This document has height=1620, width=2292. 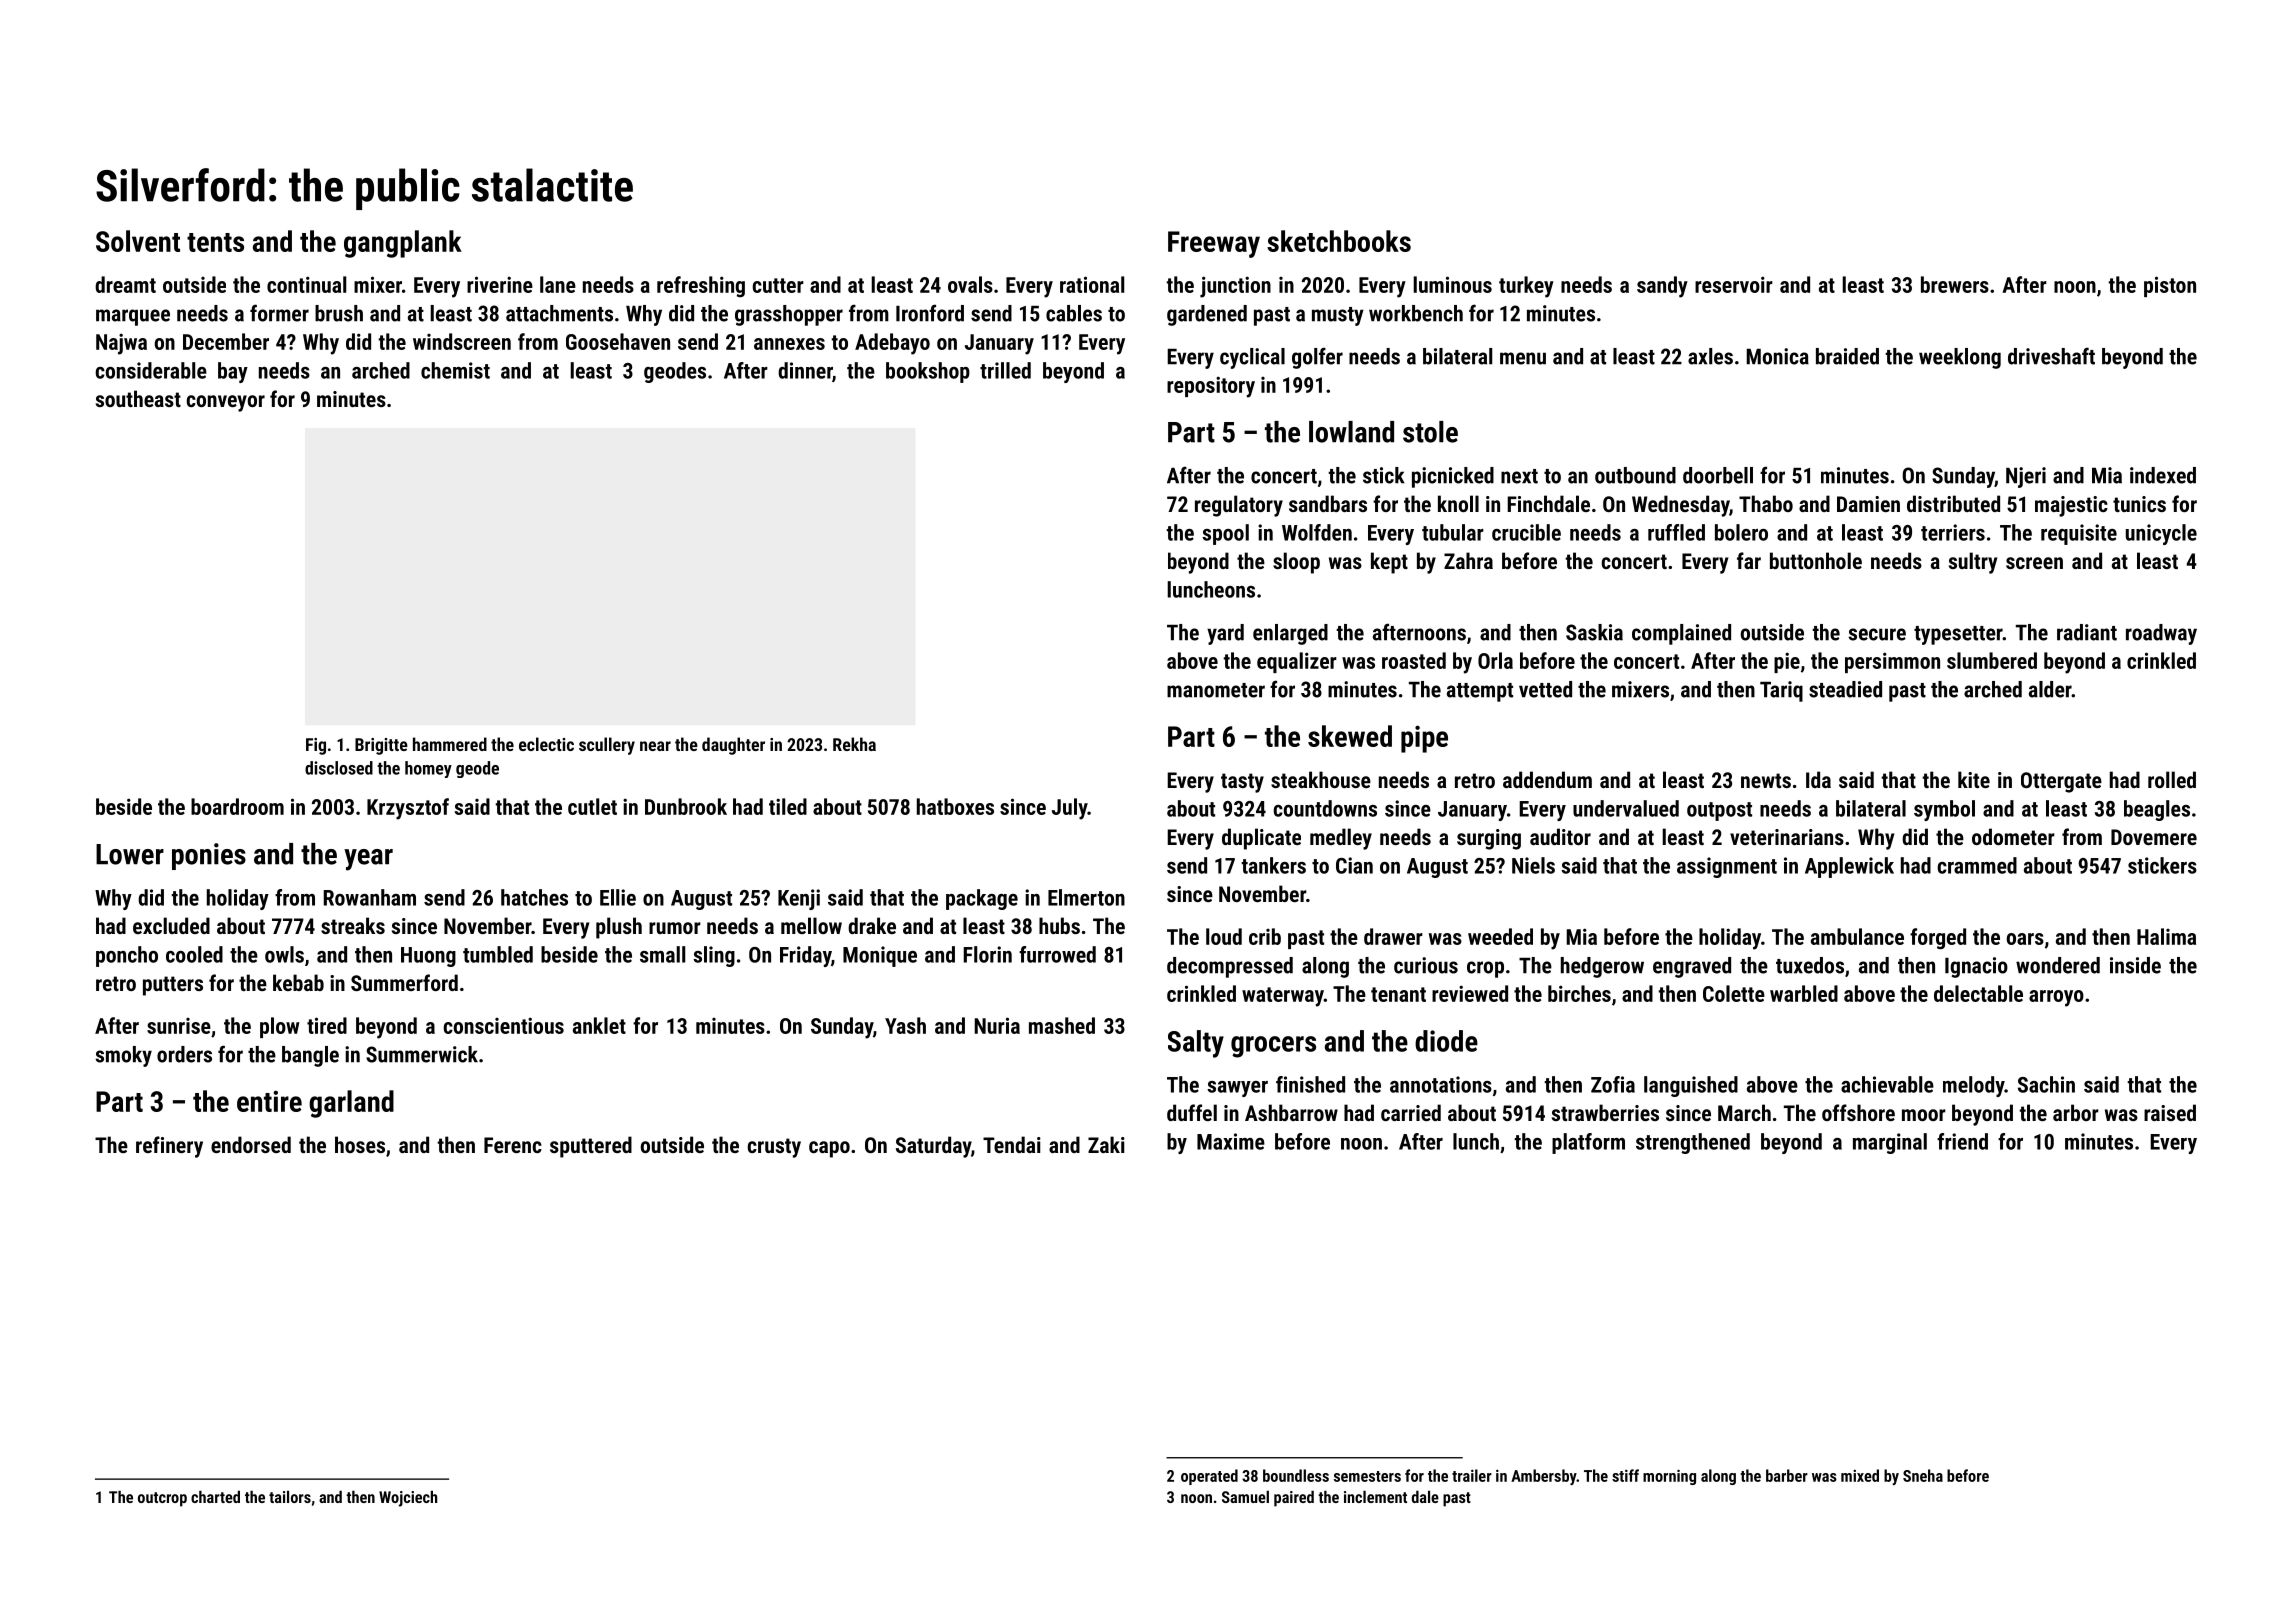 What do you see at coordinates (546, 744) in the document?
I see `eclectic` at bounding box center [546, 744].
